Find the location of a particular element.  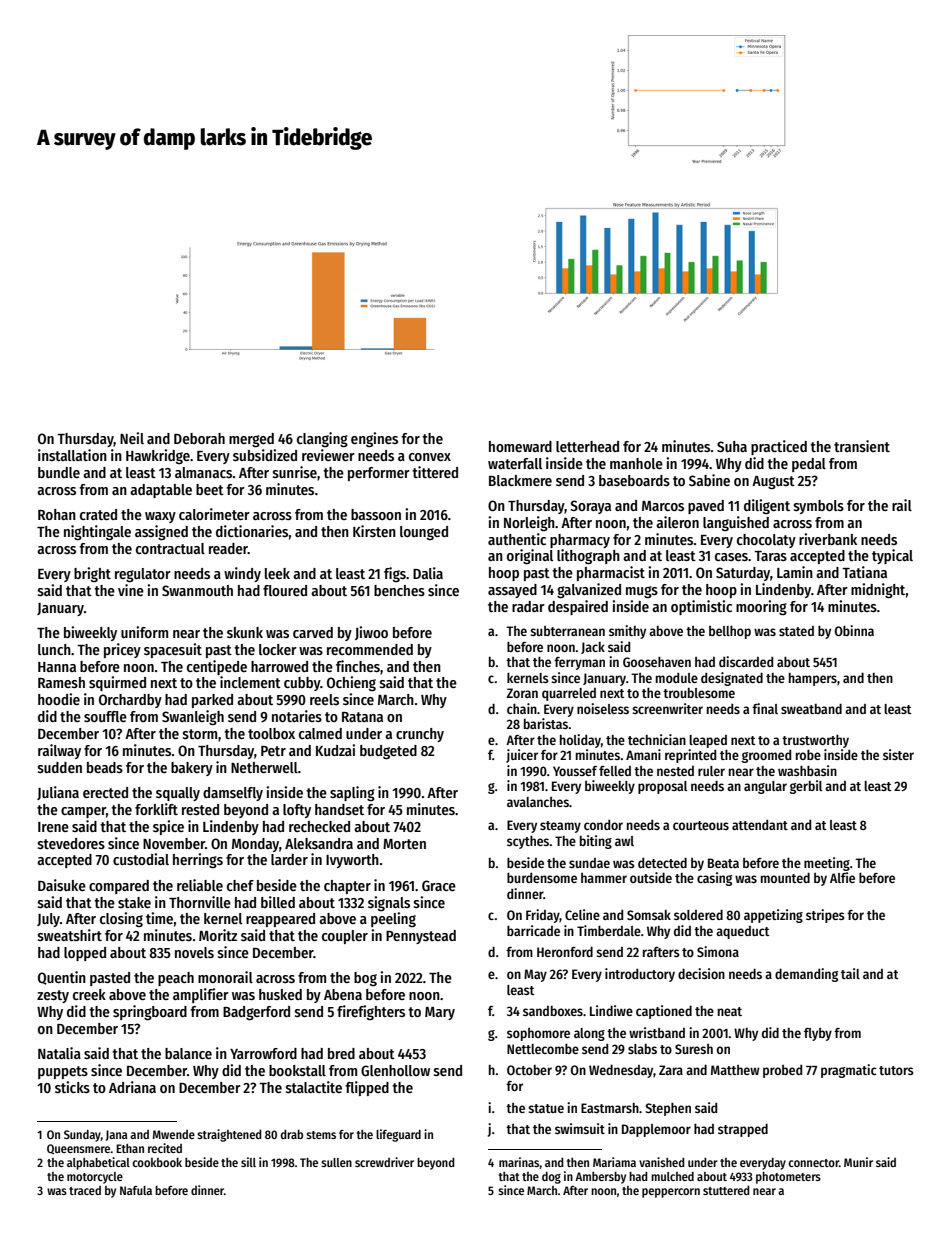

riverbank is located at coordinates (828, 539).
